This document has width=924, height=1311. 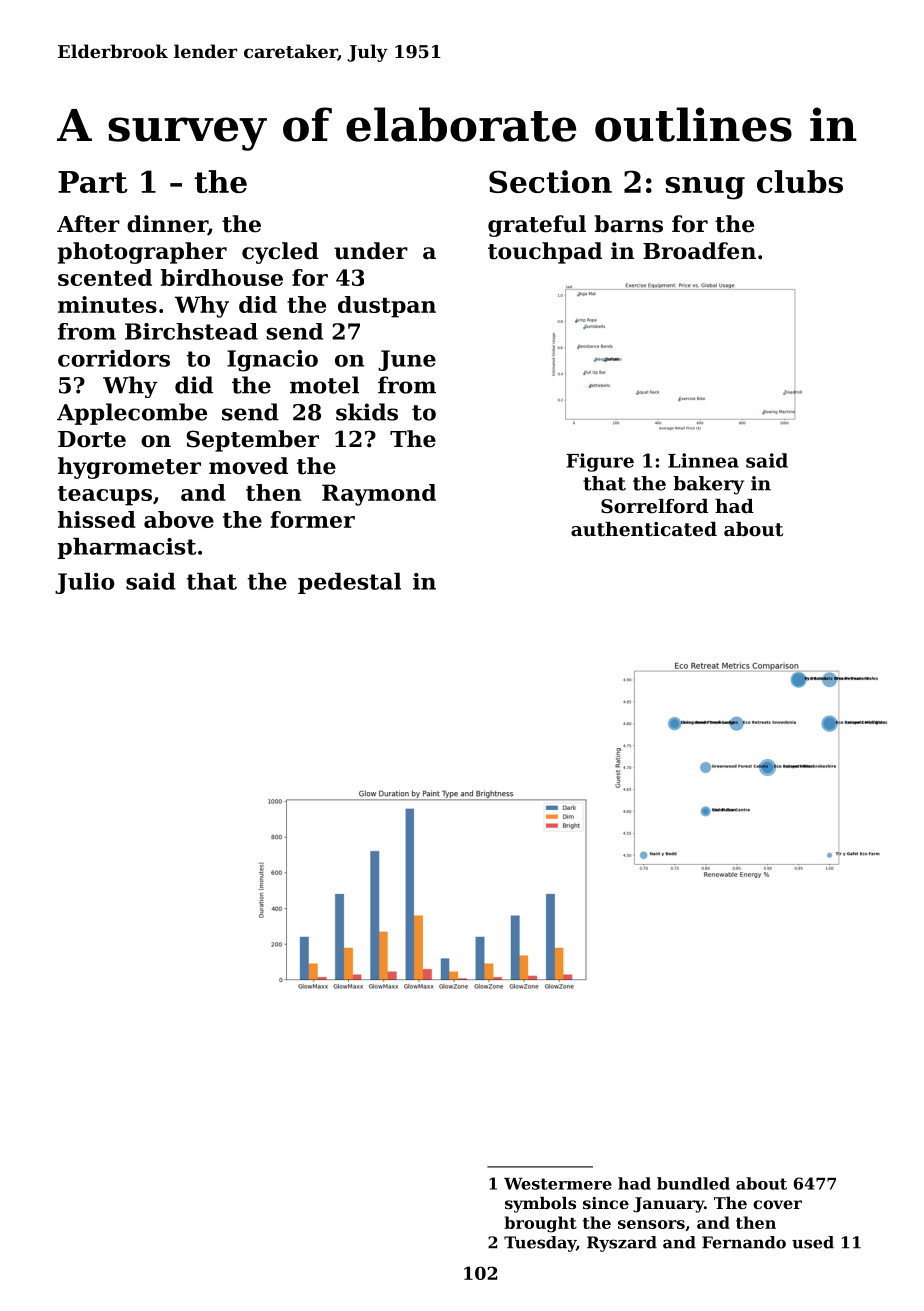 What do you see at coordinates (708, 485) in the document?
I see `bakery` at bounding box center [708, 485].
